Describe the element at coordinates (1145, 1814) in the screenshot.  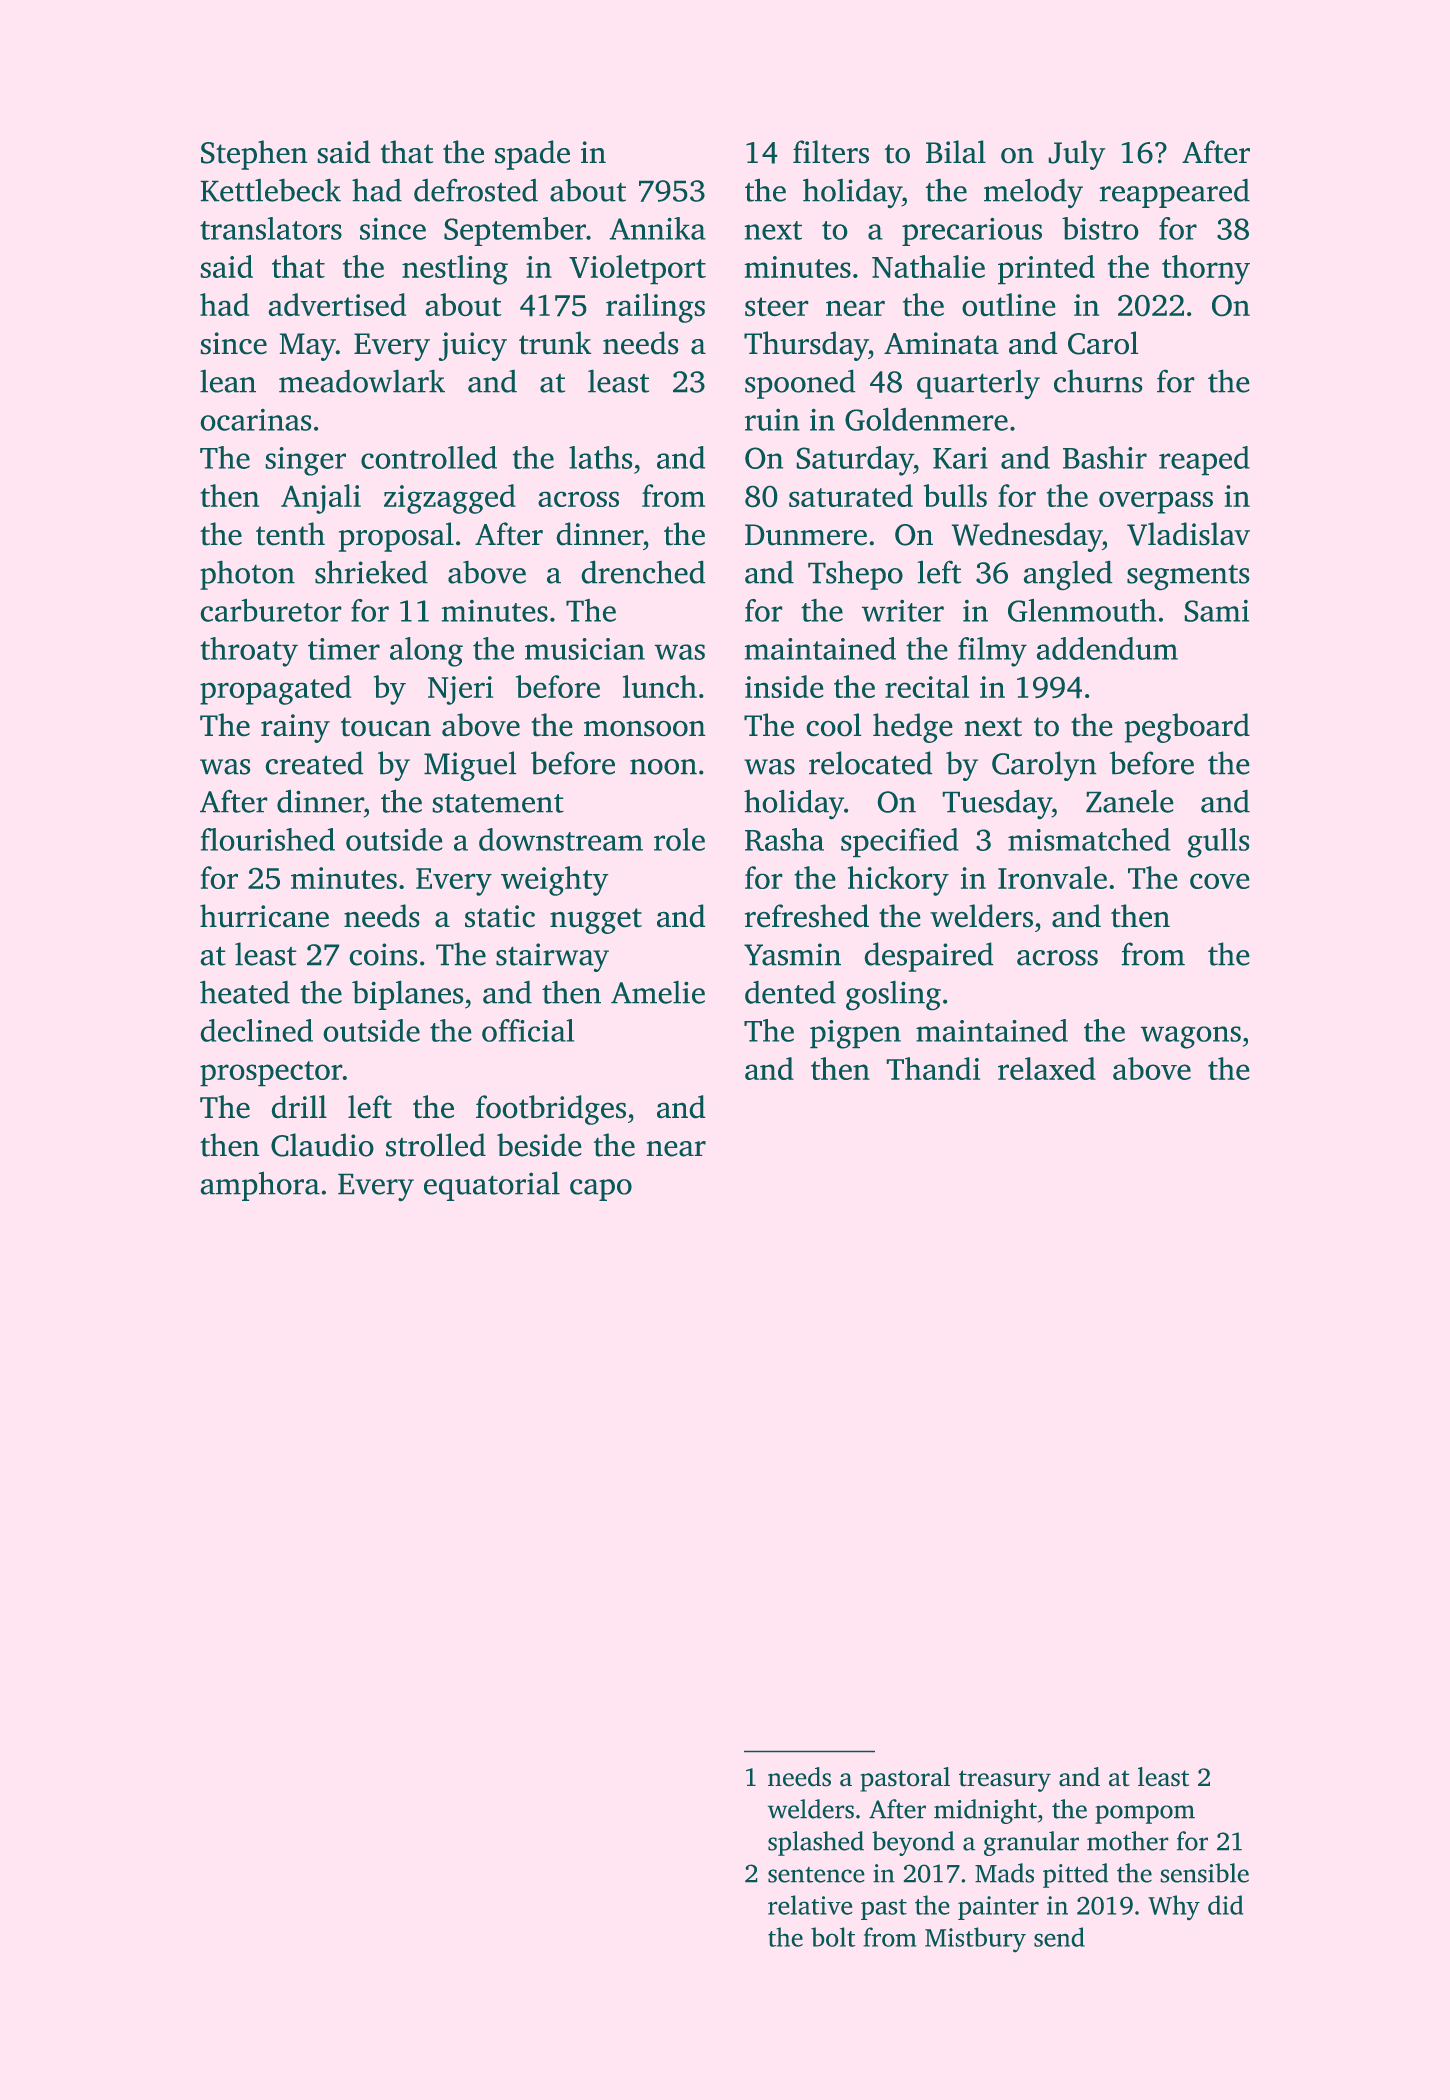
I see `pompom` at that location.
